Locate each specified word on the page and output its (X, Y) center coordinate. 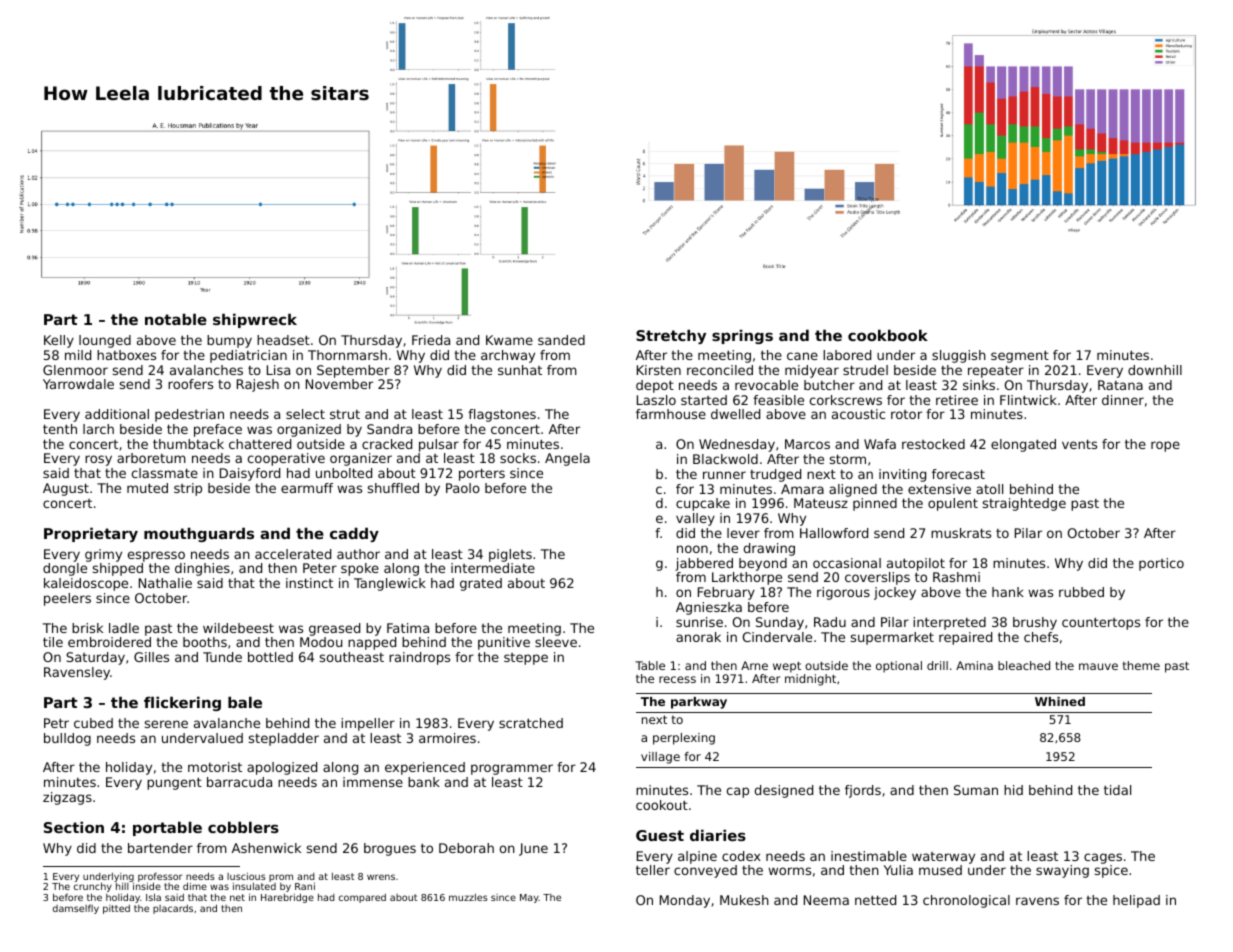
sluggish (959, 356)
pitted (116, 909)
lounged (105, 341)
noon (692, 549)
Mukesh (744, 900)
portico (1161, 564)
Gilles (151, 657)
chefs (1041, 637)
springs (742, 336)
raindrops (419, 658)
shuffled (393, 488)
